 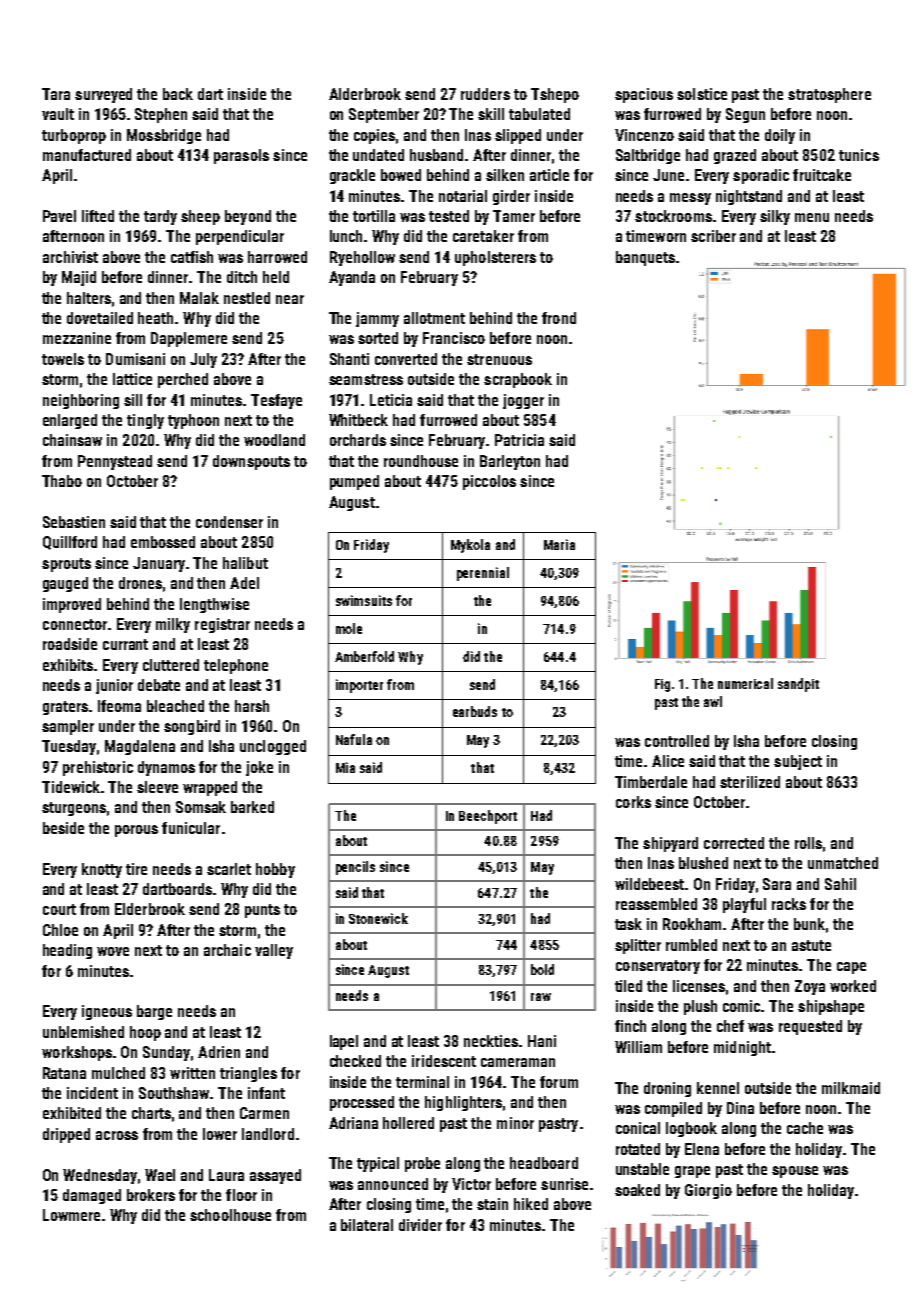 What do you see at coordinates (812, 217) in the screenshot?
I see `menu` at bounding box center [812, 217].
